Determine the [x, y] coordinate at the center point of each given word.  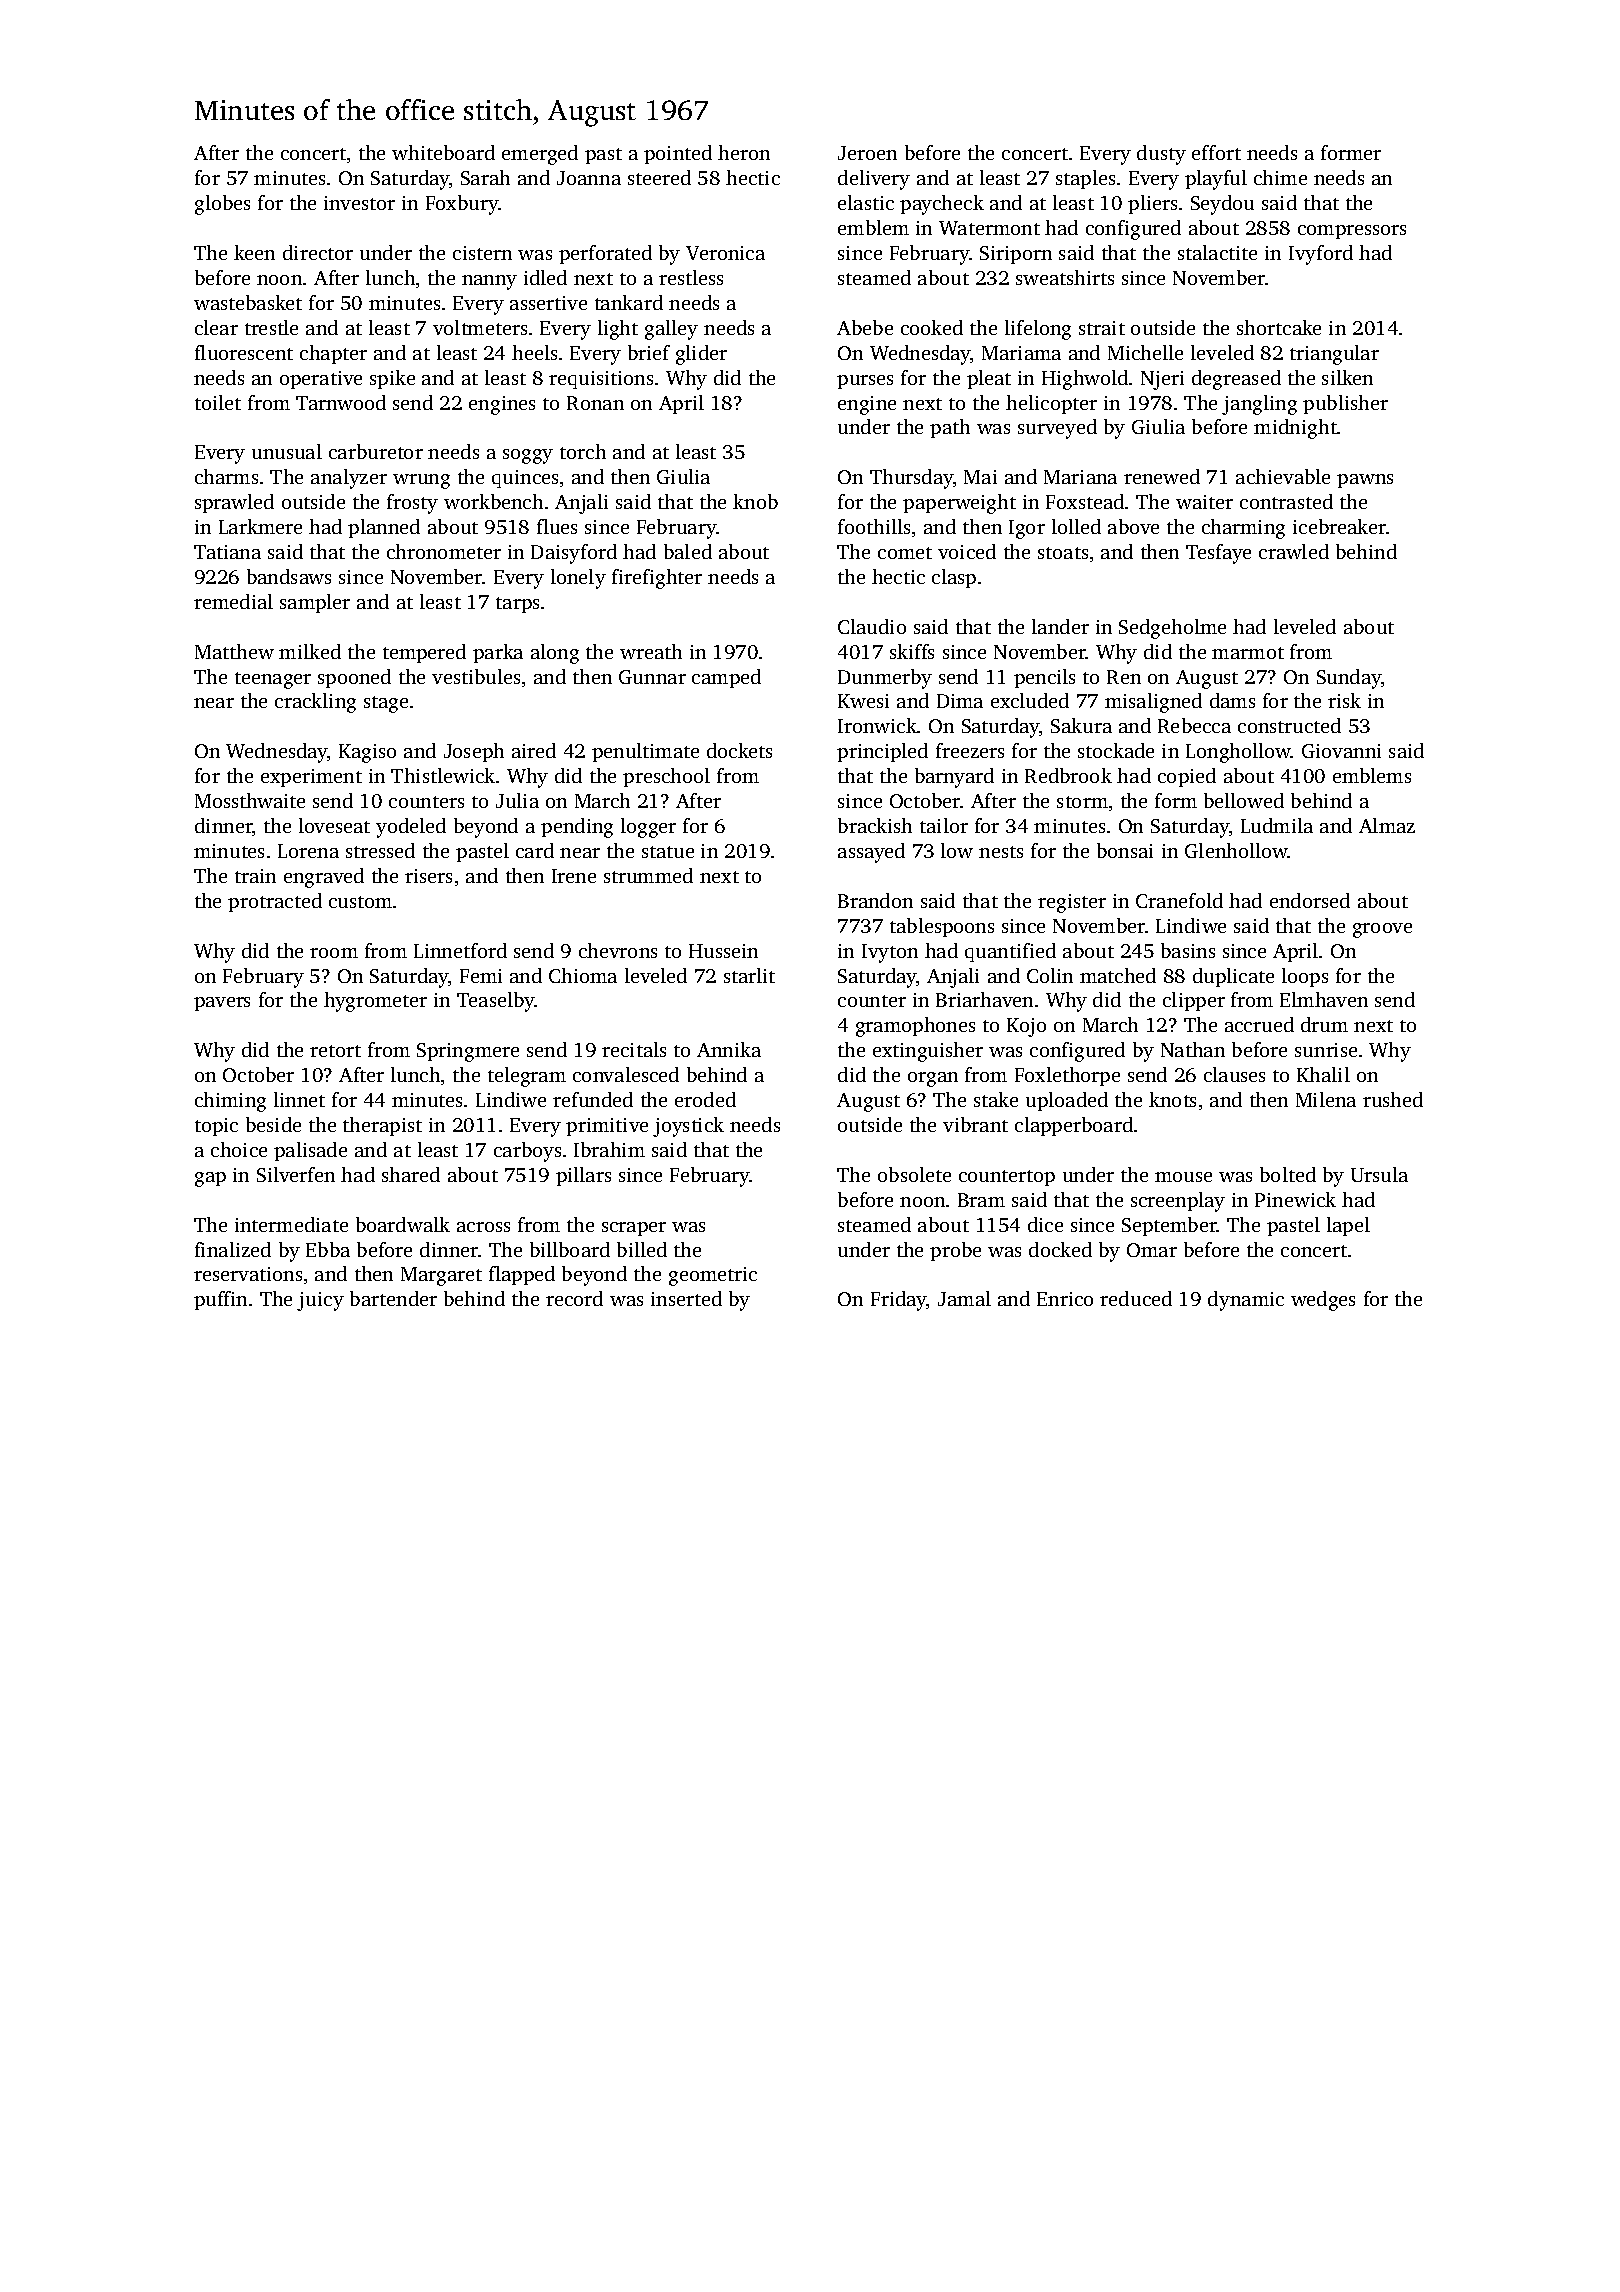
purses [865, 382]
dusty [1161, 155]
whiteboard [443, 152]
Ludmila [1277, 825]
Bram [981, 1200]
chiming [230, 1102]
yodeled [411, 828]
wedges [1323, 1301]
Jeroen [867, 153]
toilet [218, 402]
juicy [320, 1301]
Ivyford [1321, 255]
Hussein [723, 951]
